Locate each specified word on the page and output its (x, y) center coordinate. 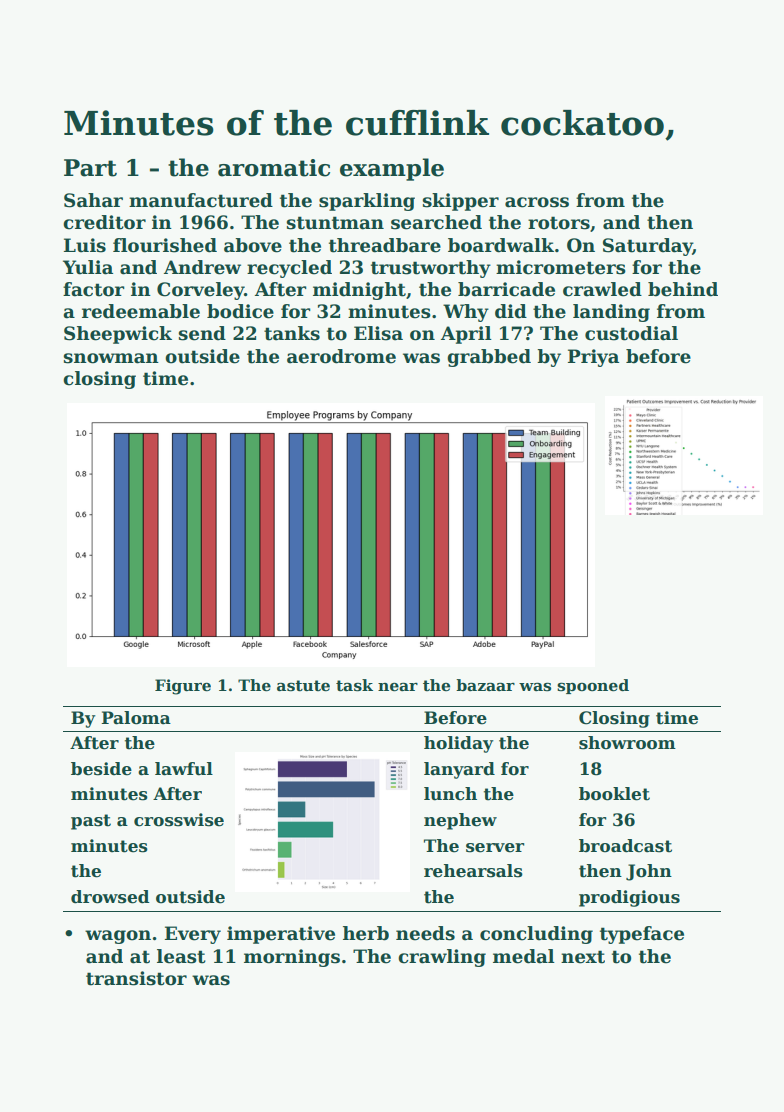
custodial (631, 333)
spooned (593, 686)
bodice (240, 311)
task (354, 685)
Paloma (136, 718)
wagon (118, 937)
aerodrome (341, 356)
